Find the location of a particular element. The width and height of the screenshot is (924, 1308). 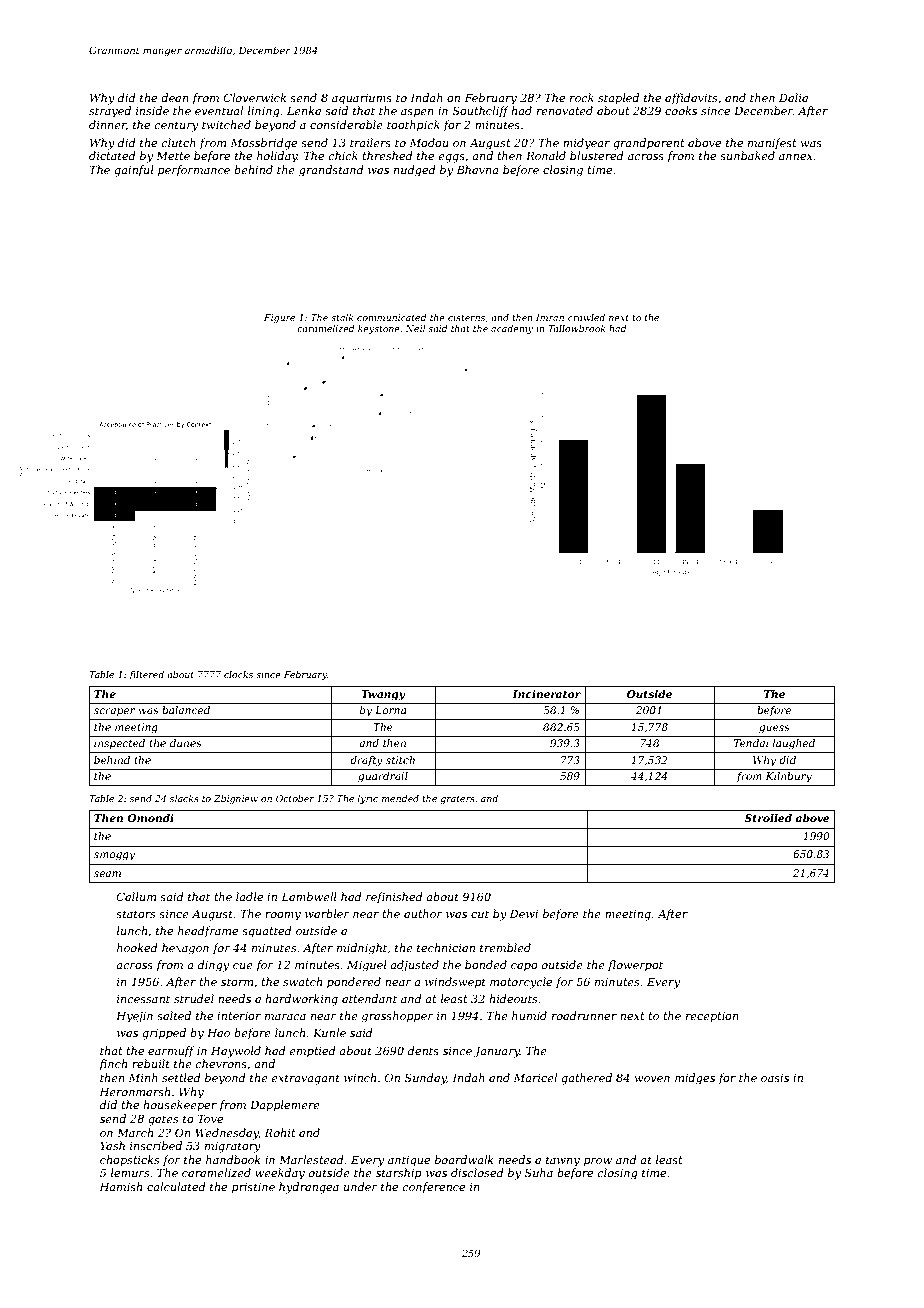

housekeeper is located at coordinates (180, 1105).
